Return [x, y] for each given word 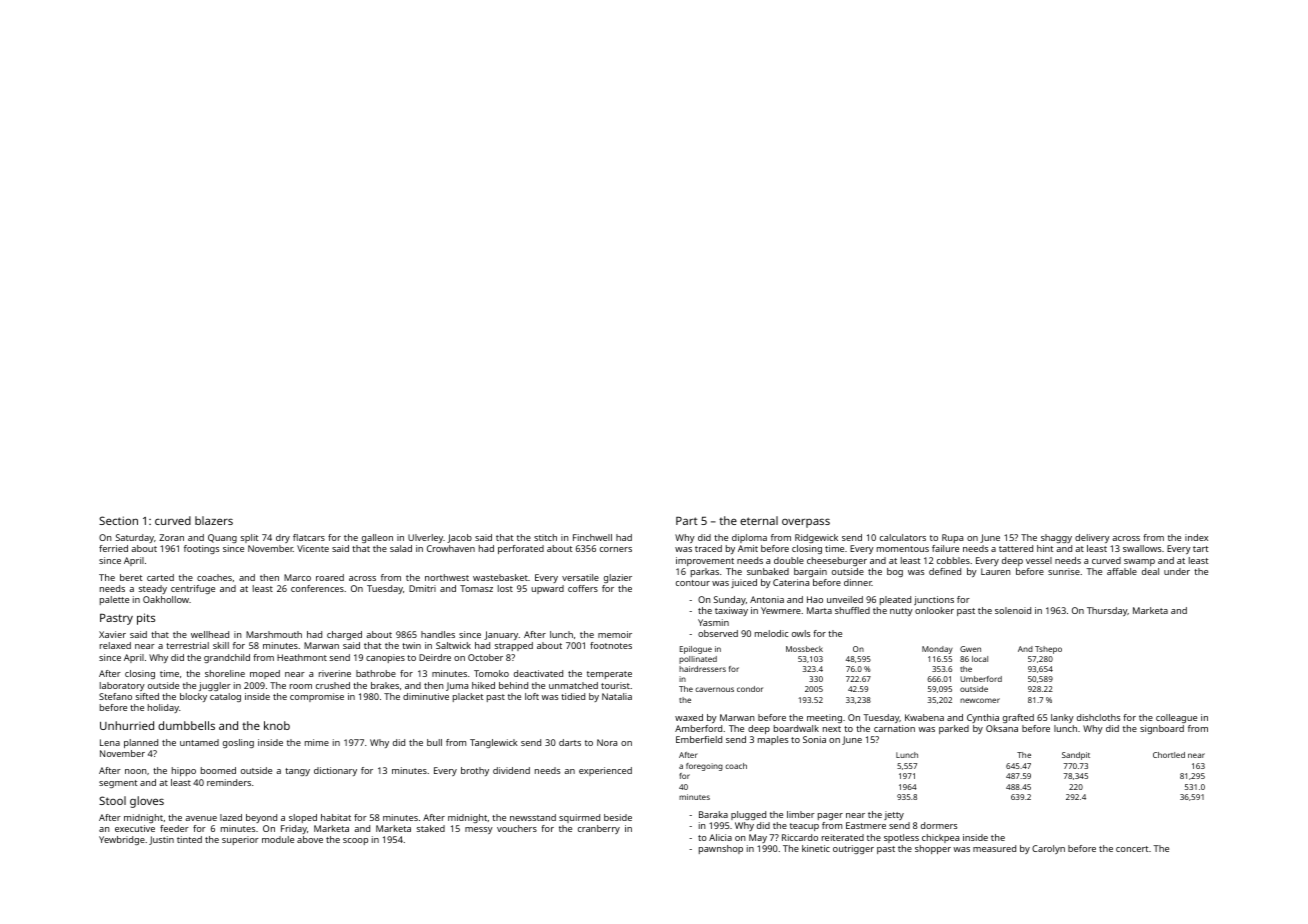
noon [136, 771]
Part [687, 521]
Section [118, 520]
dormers [939, 825]
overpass [806, 523]
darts [570, 742]
